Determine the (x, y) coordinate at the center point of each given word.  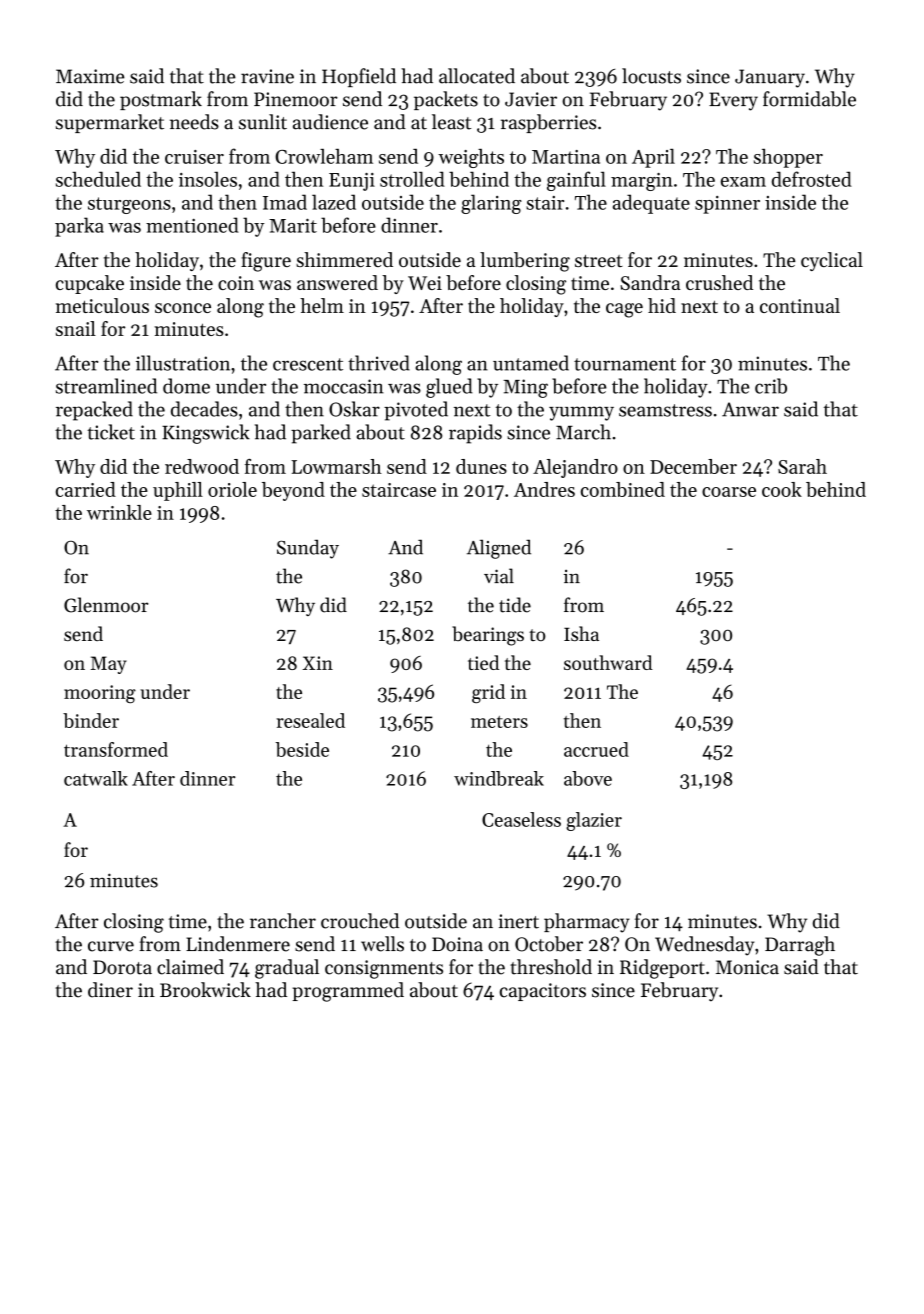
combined (623, 489)
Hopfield (359, 77)
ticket (111, 432)
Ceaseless (521, 819)
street (599, 261)
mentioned (192, 225)
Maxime (90, 76)
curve (111, 946)
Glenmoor (106, 605)
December (693, 466)
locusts (651, 76)
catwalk (96, 778)
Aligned (499, 549)
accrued (596, 749)
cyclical (832, 261)
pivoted (416, 411)
